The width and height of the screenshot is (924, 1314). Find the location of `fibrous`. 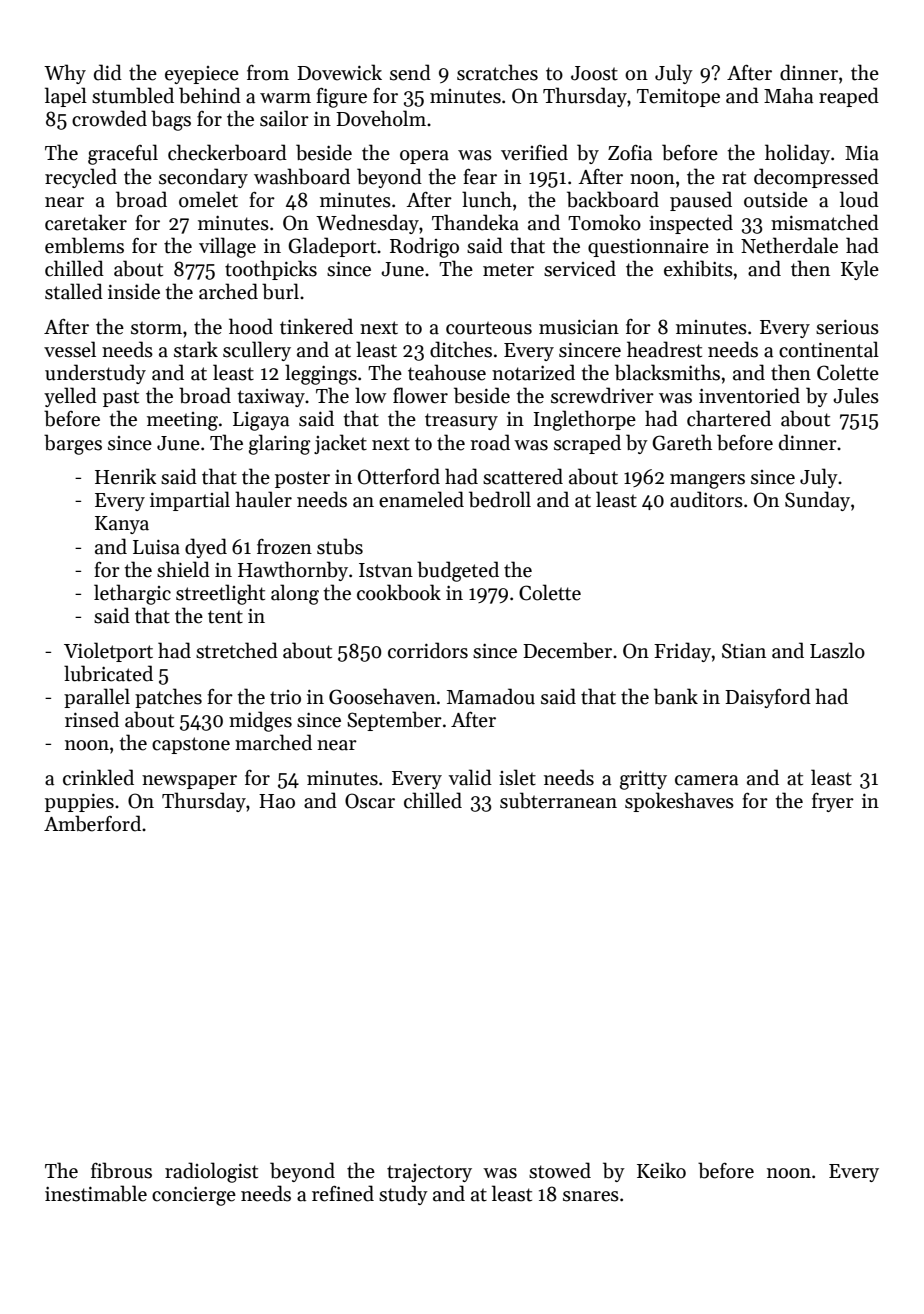

fibrous is located at coordinates (121, 1170).
